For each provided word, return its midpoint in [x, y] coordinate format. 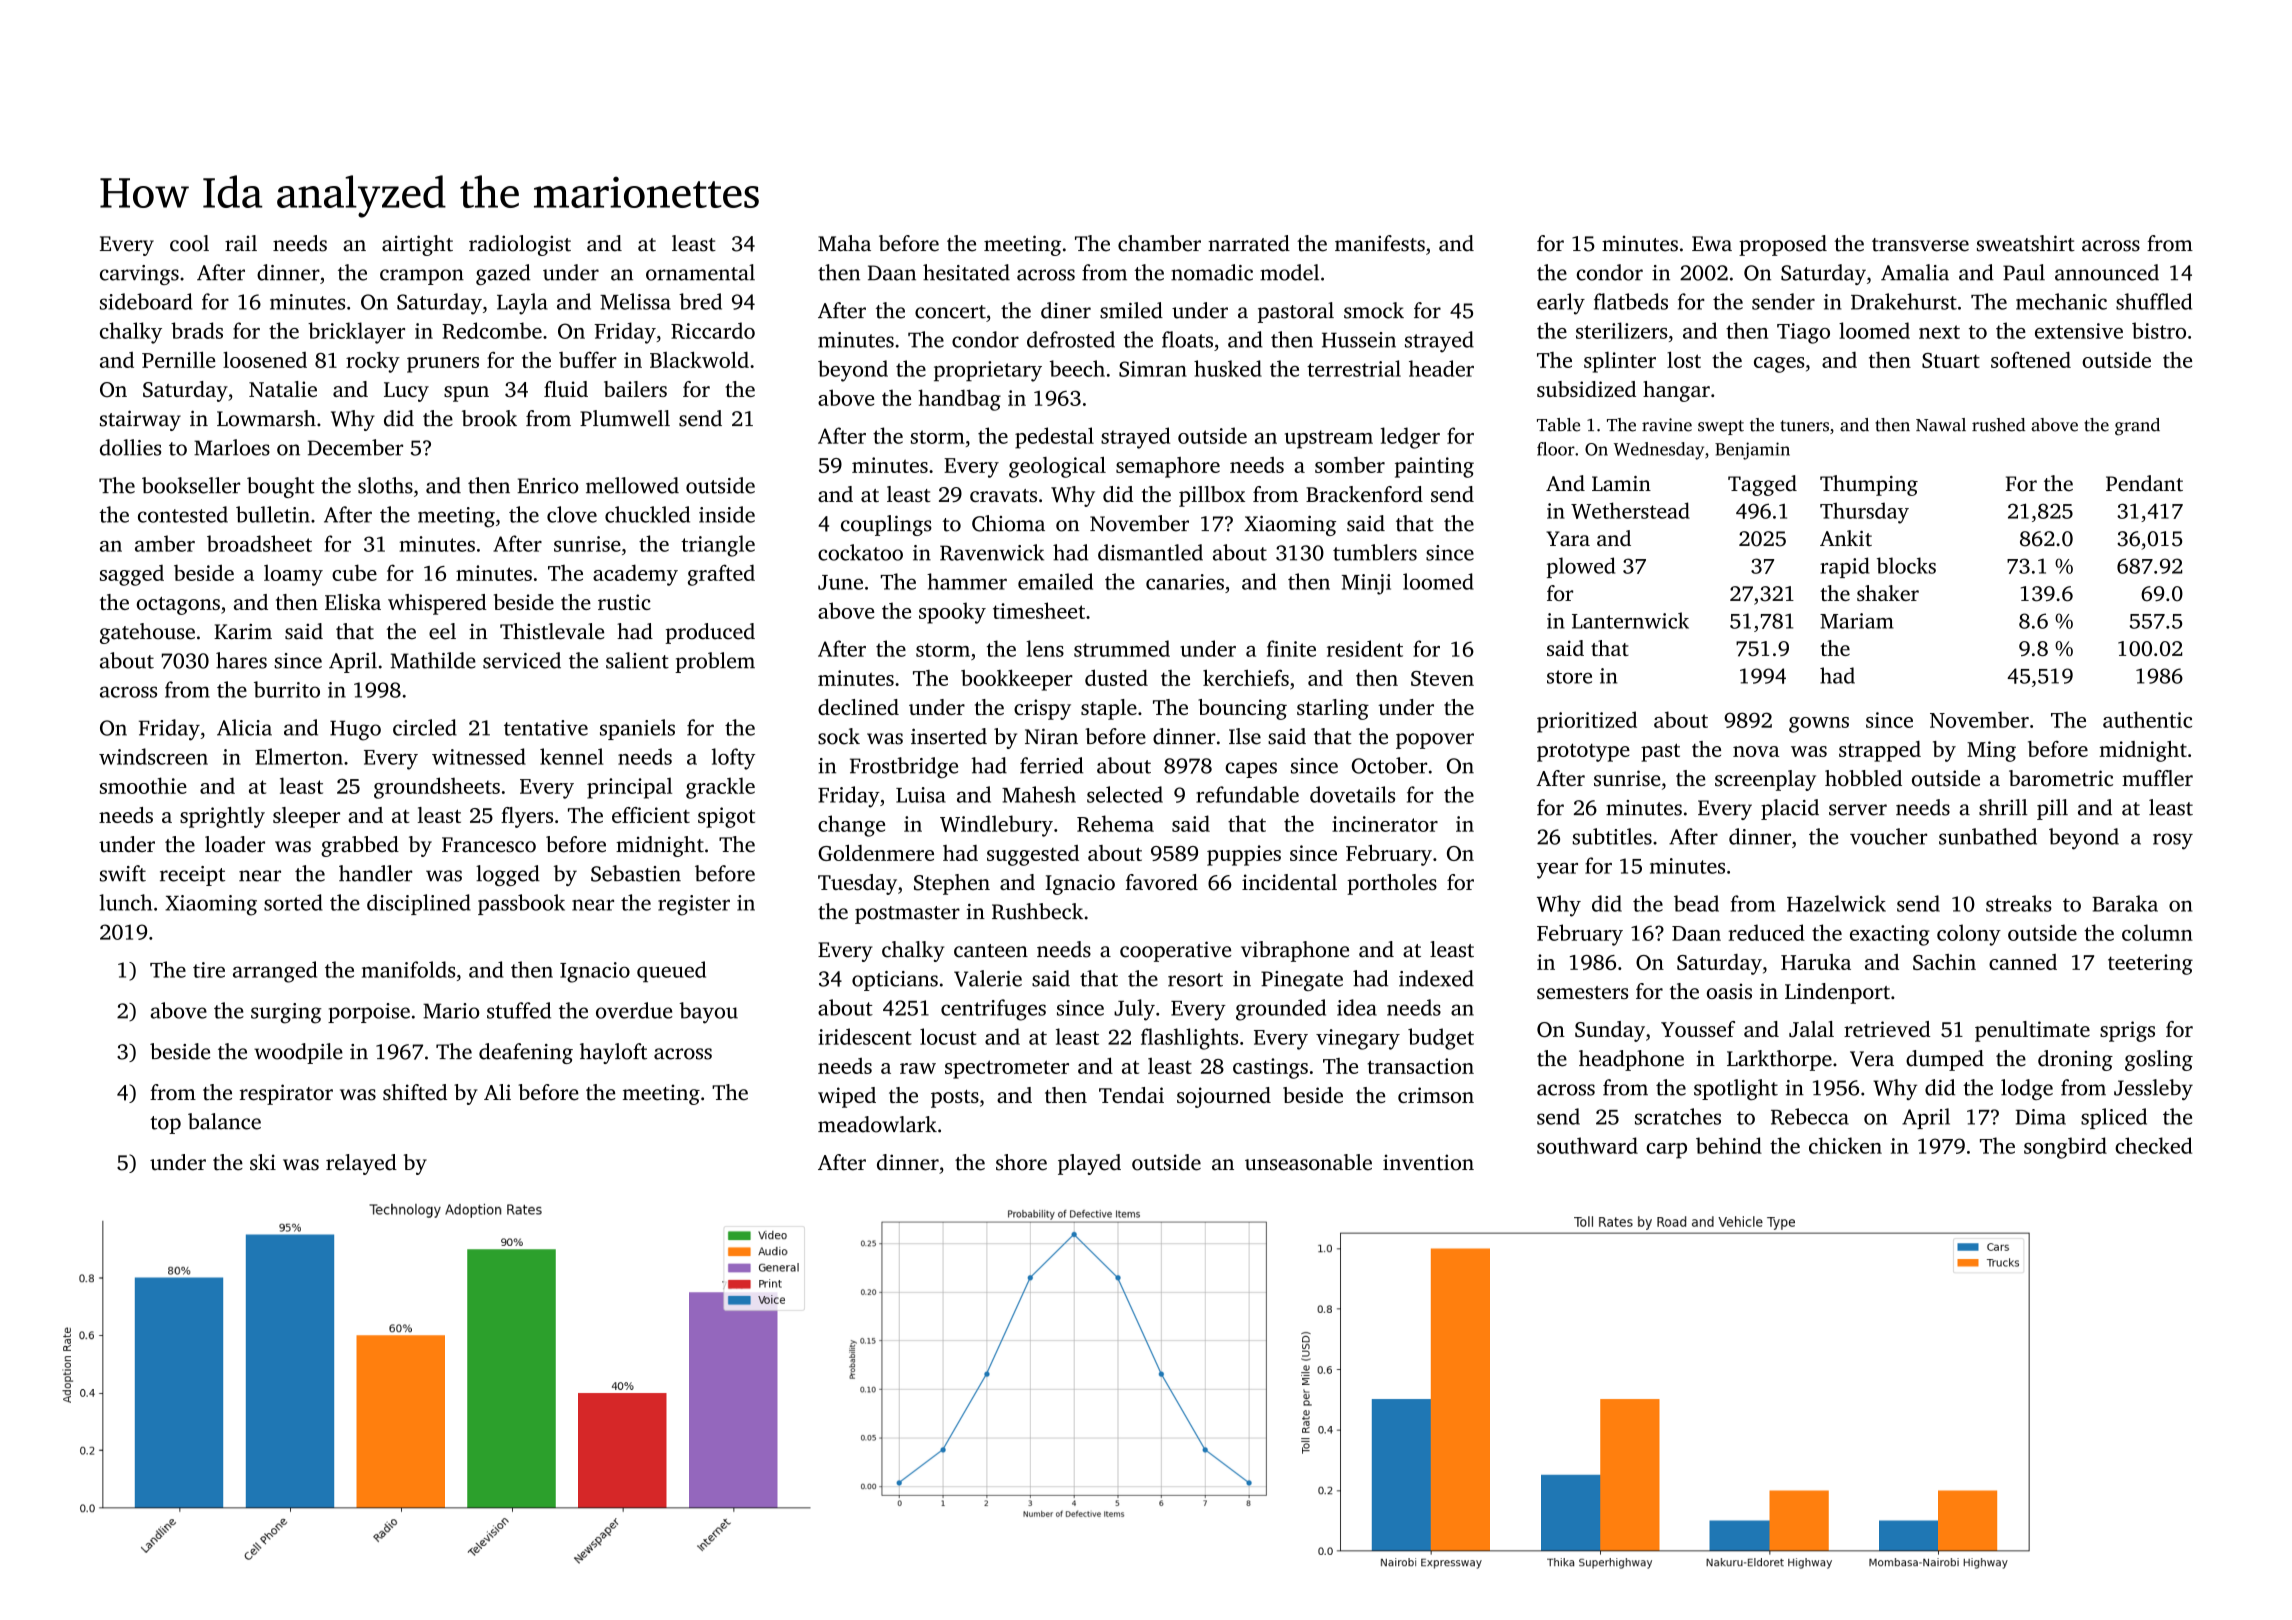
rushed [1998, 425]
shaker [1888, 593]
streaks [2019, 903]
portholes [1392, 884]
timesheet [1039, 610]
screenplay [1765, 780]
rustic [624, 602]
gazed [503, 274]
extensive [2079, 331]
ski [263, 1162]
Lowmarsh [266, 418]
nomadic [1212, 272]
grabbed [360, 846]
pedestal [1054, 438]
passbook [521, 904]
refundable [1247, 794]
